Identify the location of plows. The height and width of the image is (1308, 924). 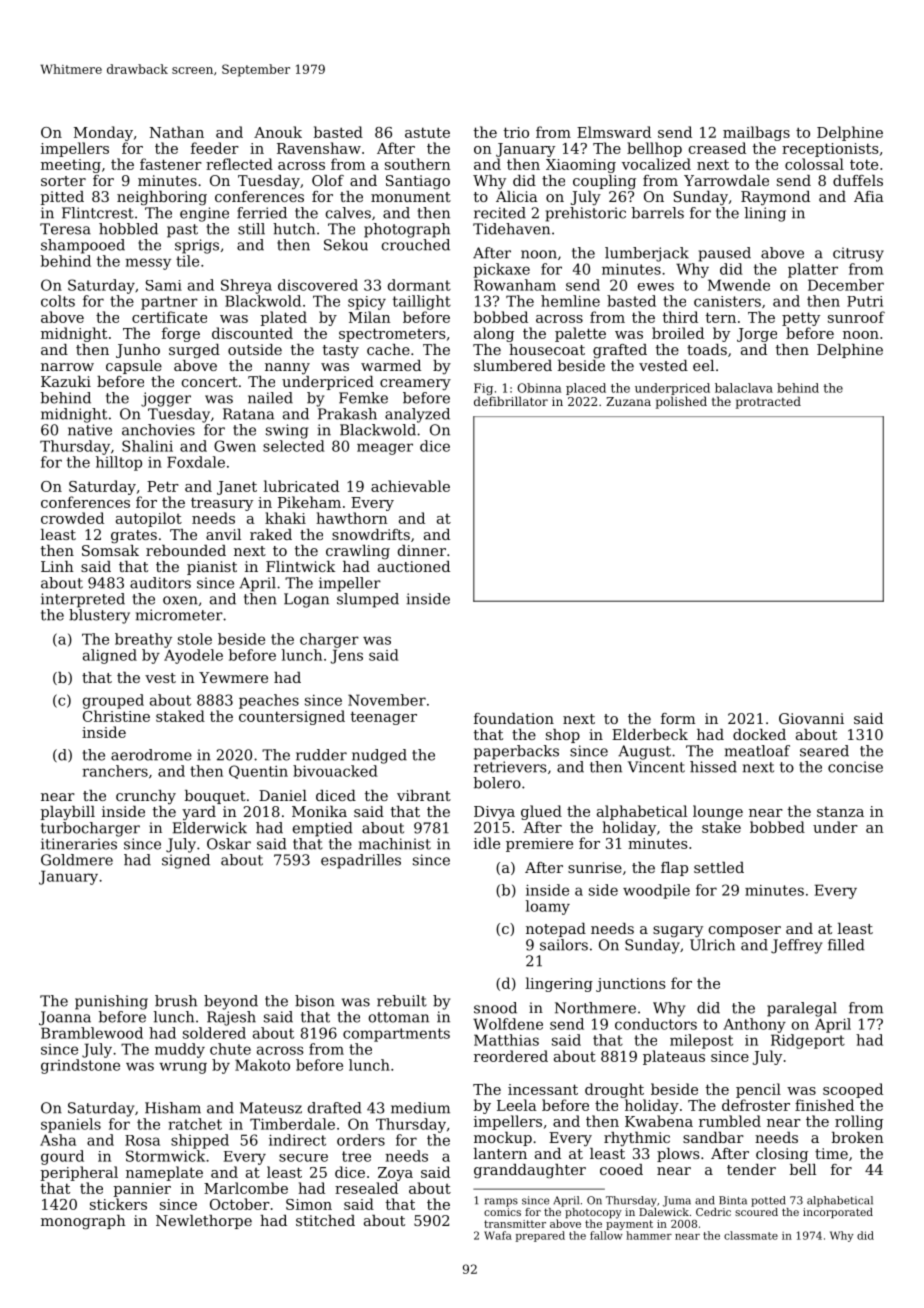
(678, 1155).
